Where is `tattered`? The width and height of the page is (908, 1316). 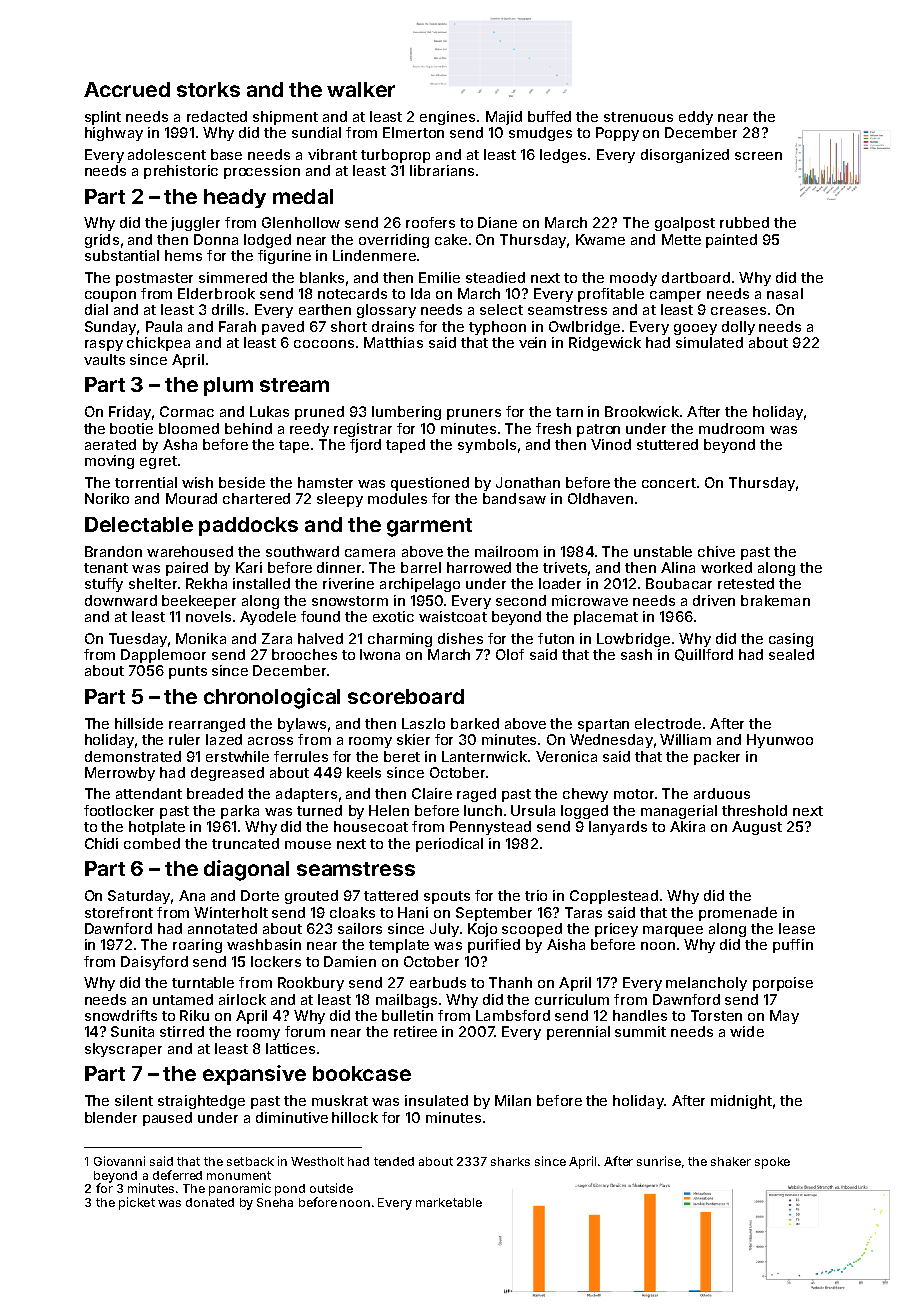 tattered is located at coordinates (391, 895).
